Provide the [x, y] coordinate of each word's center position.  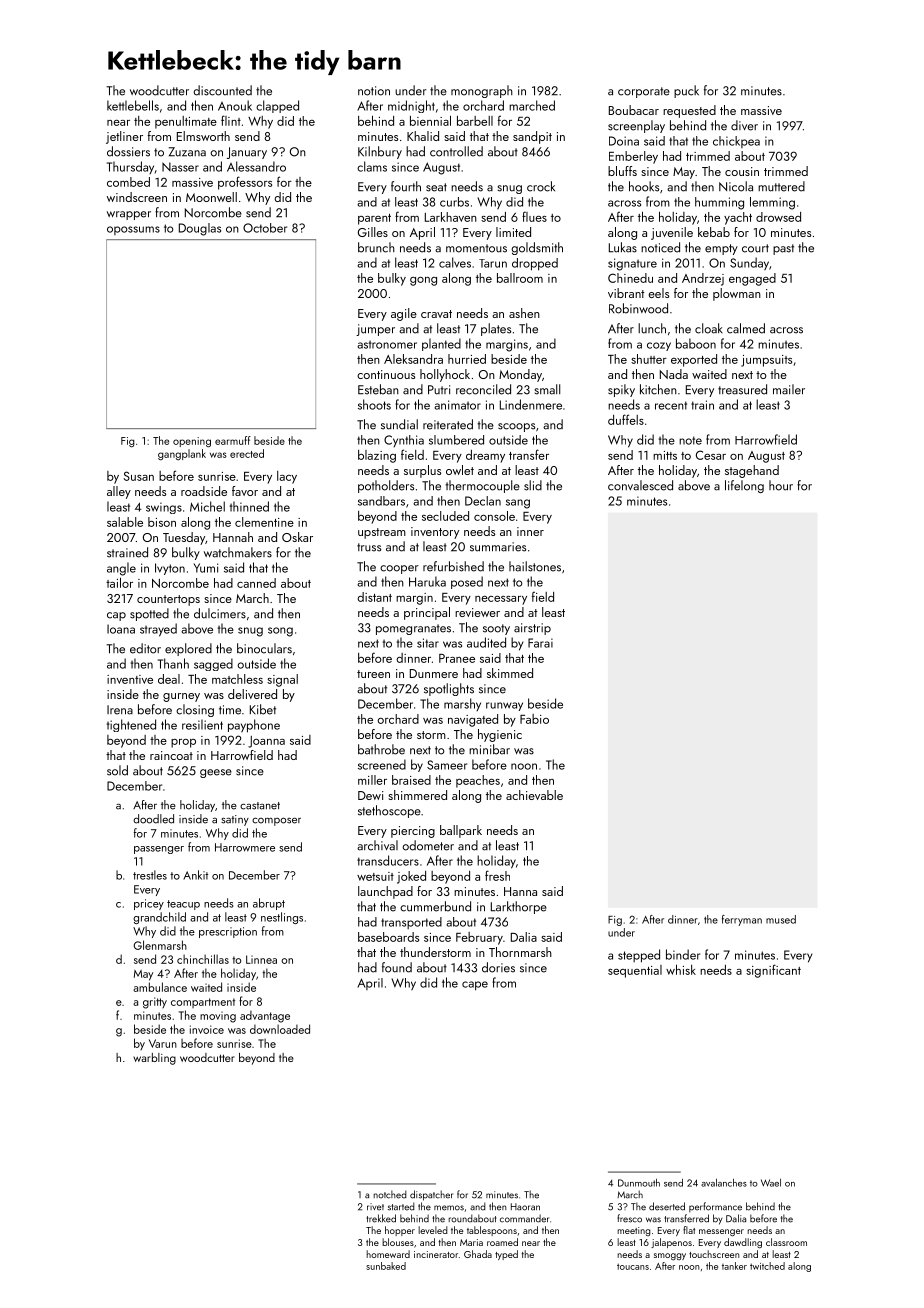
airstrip [532, 629]
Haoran [525, 1207]
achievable [534, 795]
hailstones [535, 566]
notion [374, 91]
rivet [375, 1207]
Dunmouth [639, 1183]
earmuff [233, 440]
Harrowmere [245, 847]
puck [686, 91]
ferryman [742, 920]
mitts [665, 455]
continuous [386, 374]
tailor [119, 583]
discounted [222, 90]
